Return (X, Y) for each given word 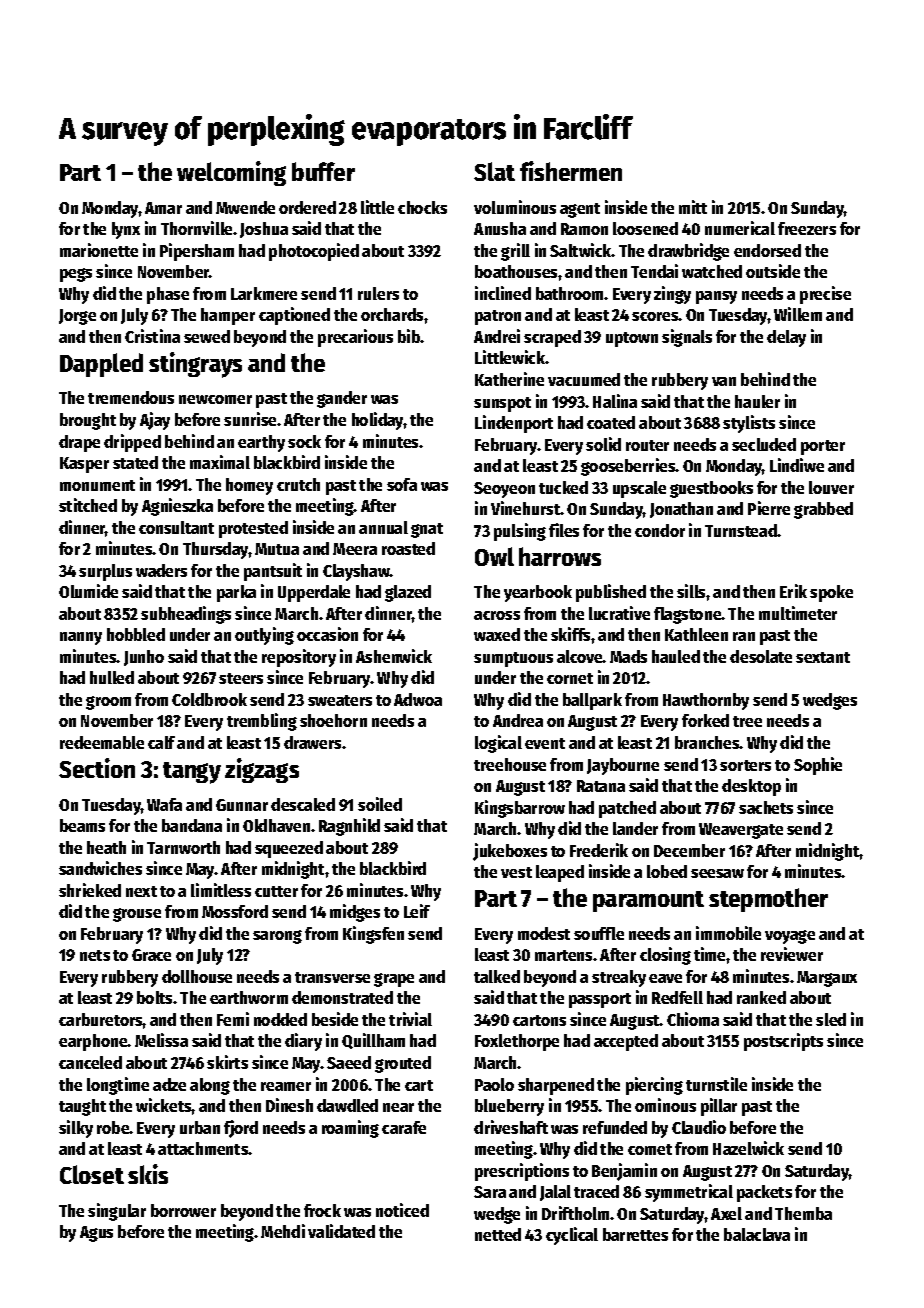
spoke (831, 593)
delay (786, 338)
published (611, 593)
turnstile (716, 1084)
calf (161, 742)
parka (236, 593)
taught (82, 1107)
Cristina (152, 336)
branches (707, 742)
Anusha (500, 228)
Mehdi (283, 1231)
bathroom (570, 293)
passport (600, 1000)
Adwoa (418, 699)
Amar (163, 208)
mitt (693, 207)
